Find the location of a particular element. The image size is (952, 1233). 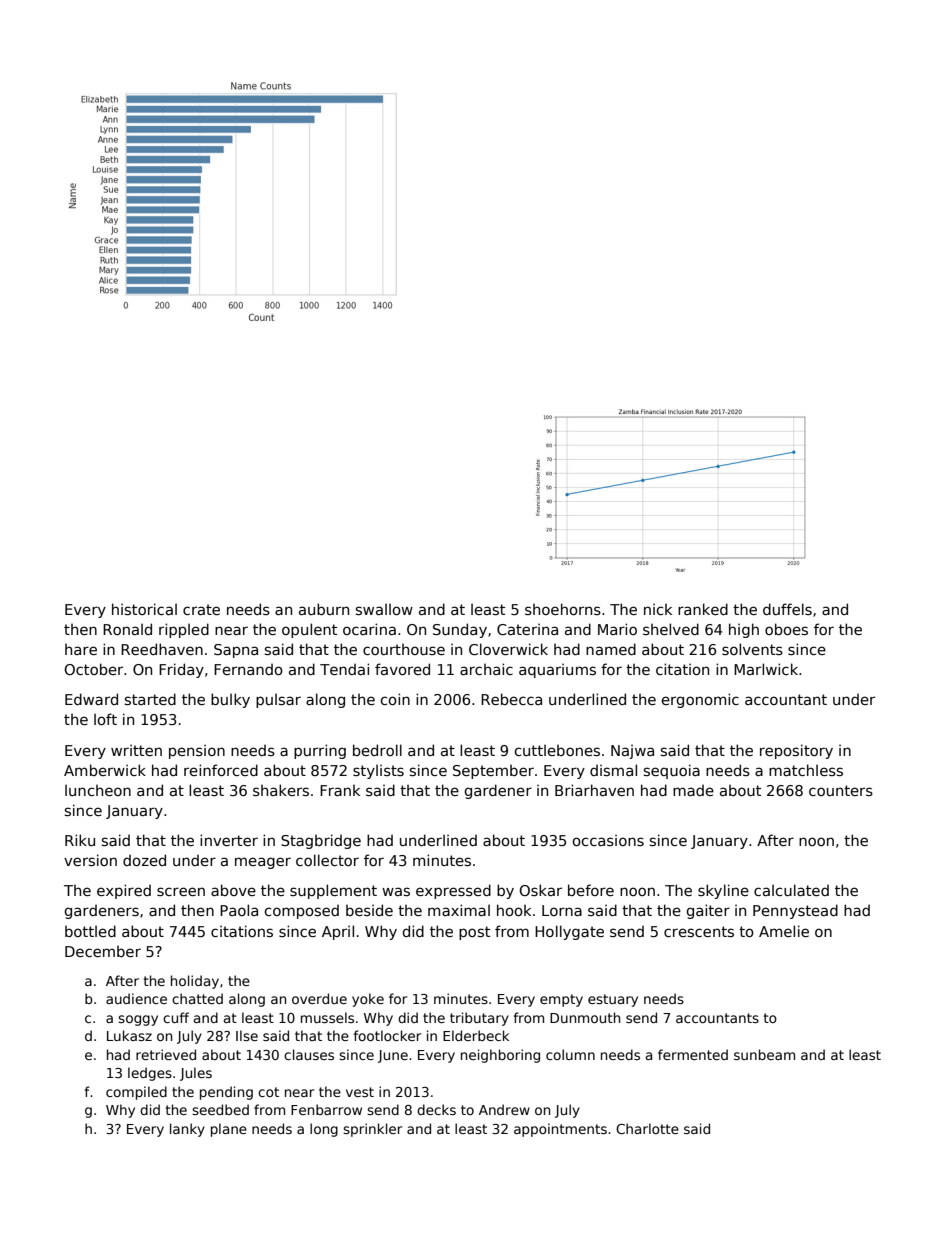

bedroll is located at coordinates (377, 750).
